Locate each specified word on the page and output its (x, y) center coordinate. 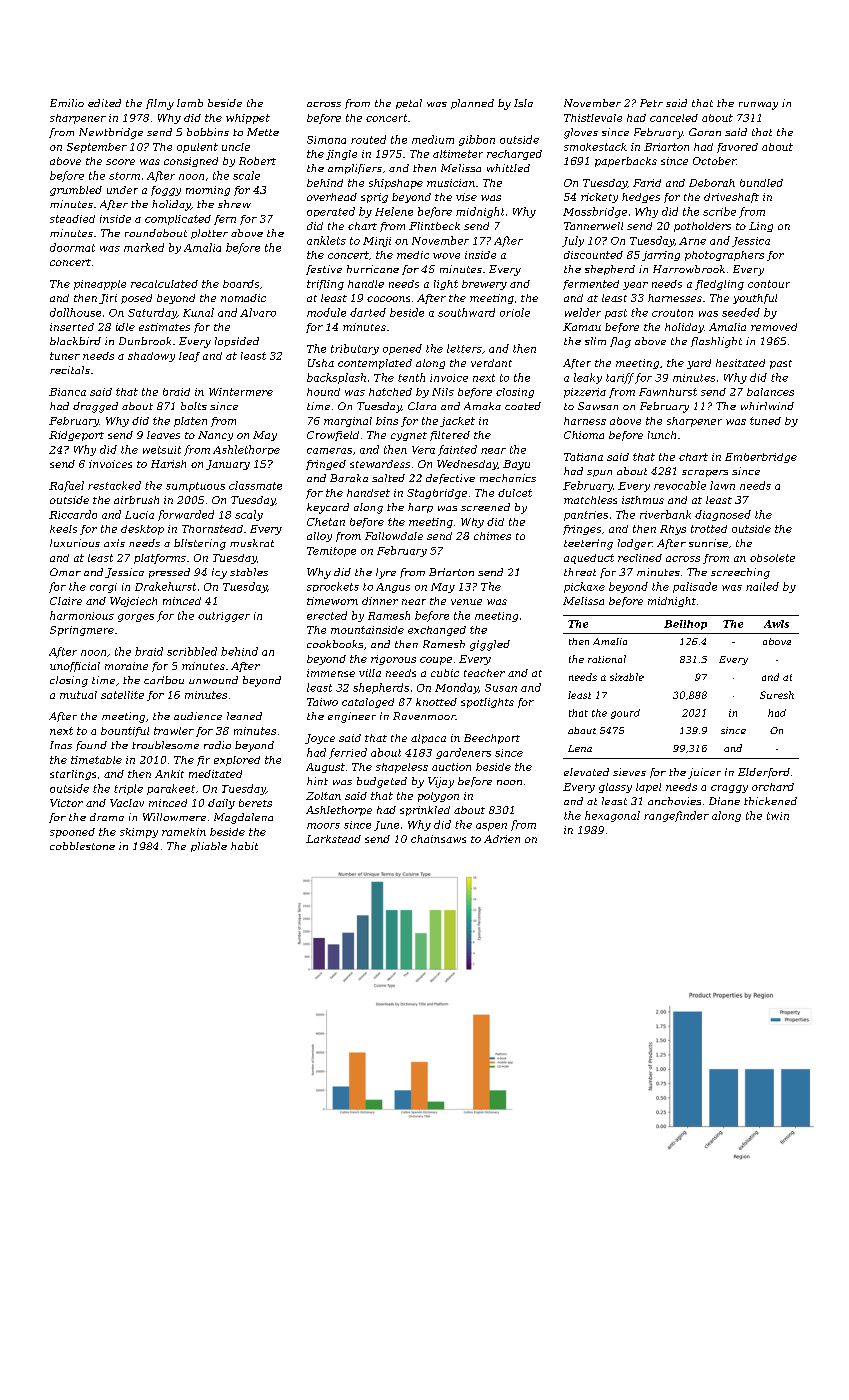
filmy (160, 104)
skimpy (139, 833)
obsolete (772, 558)
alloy (319, 537)
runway (758, 106)
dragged (95, 407)
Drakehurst (165, 586)
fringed (326, 465)
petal (409, 104)
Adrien (502, 839)
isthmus (643, 500)
